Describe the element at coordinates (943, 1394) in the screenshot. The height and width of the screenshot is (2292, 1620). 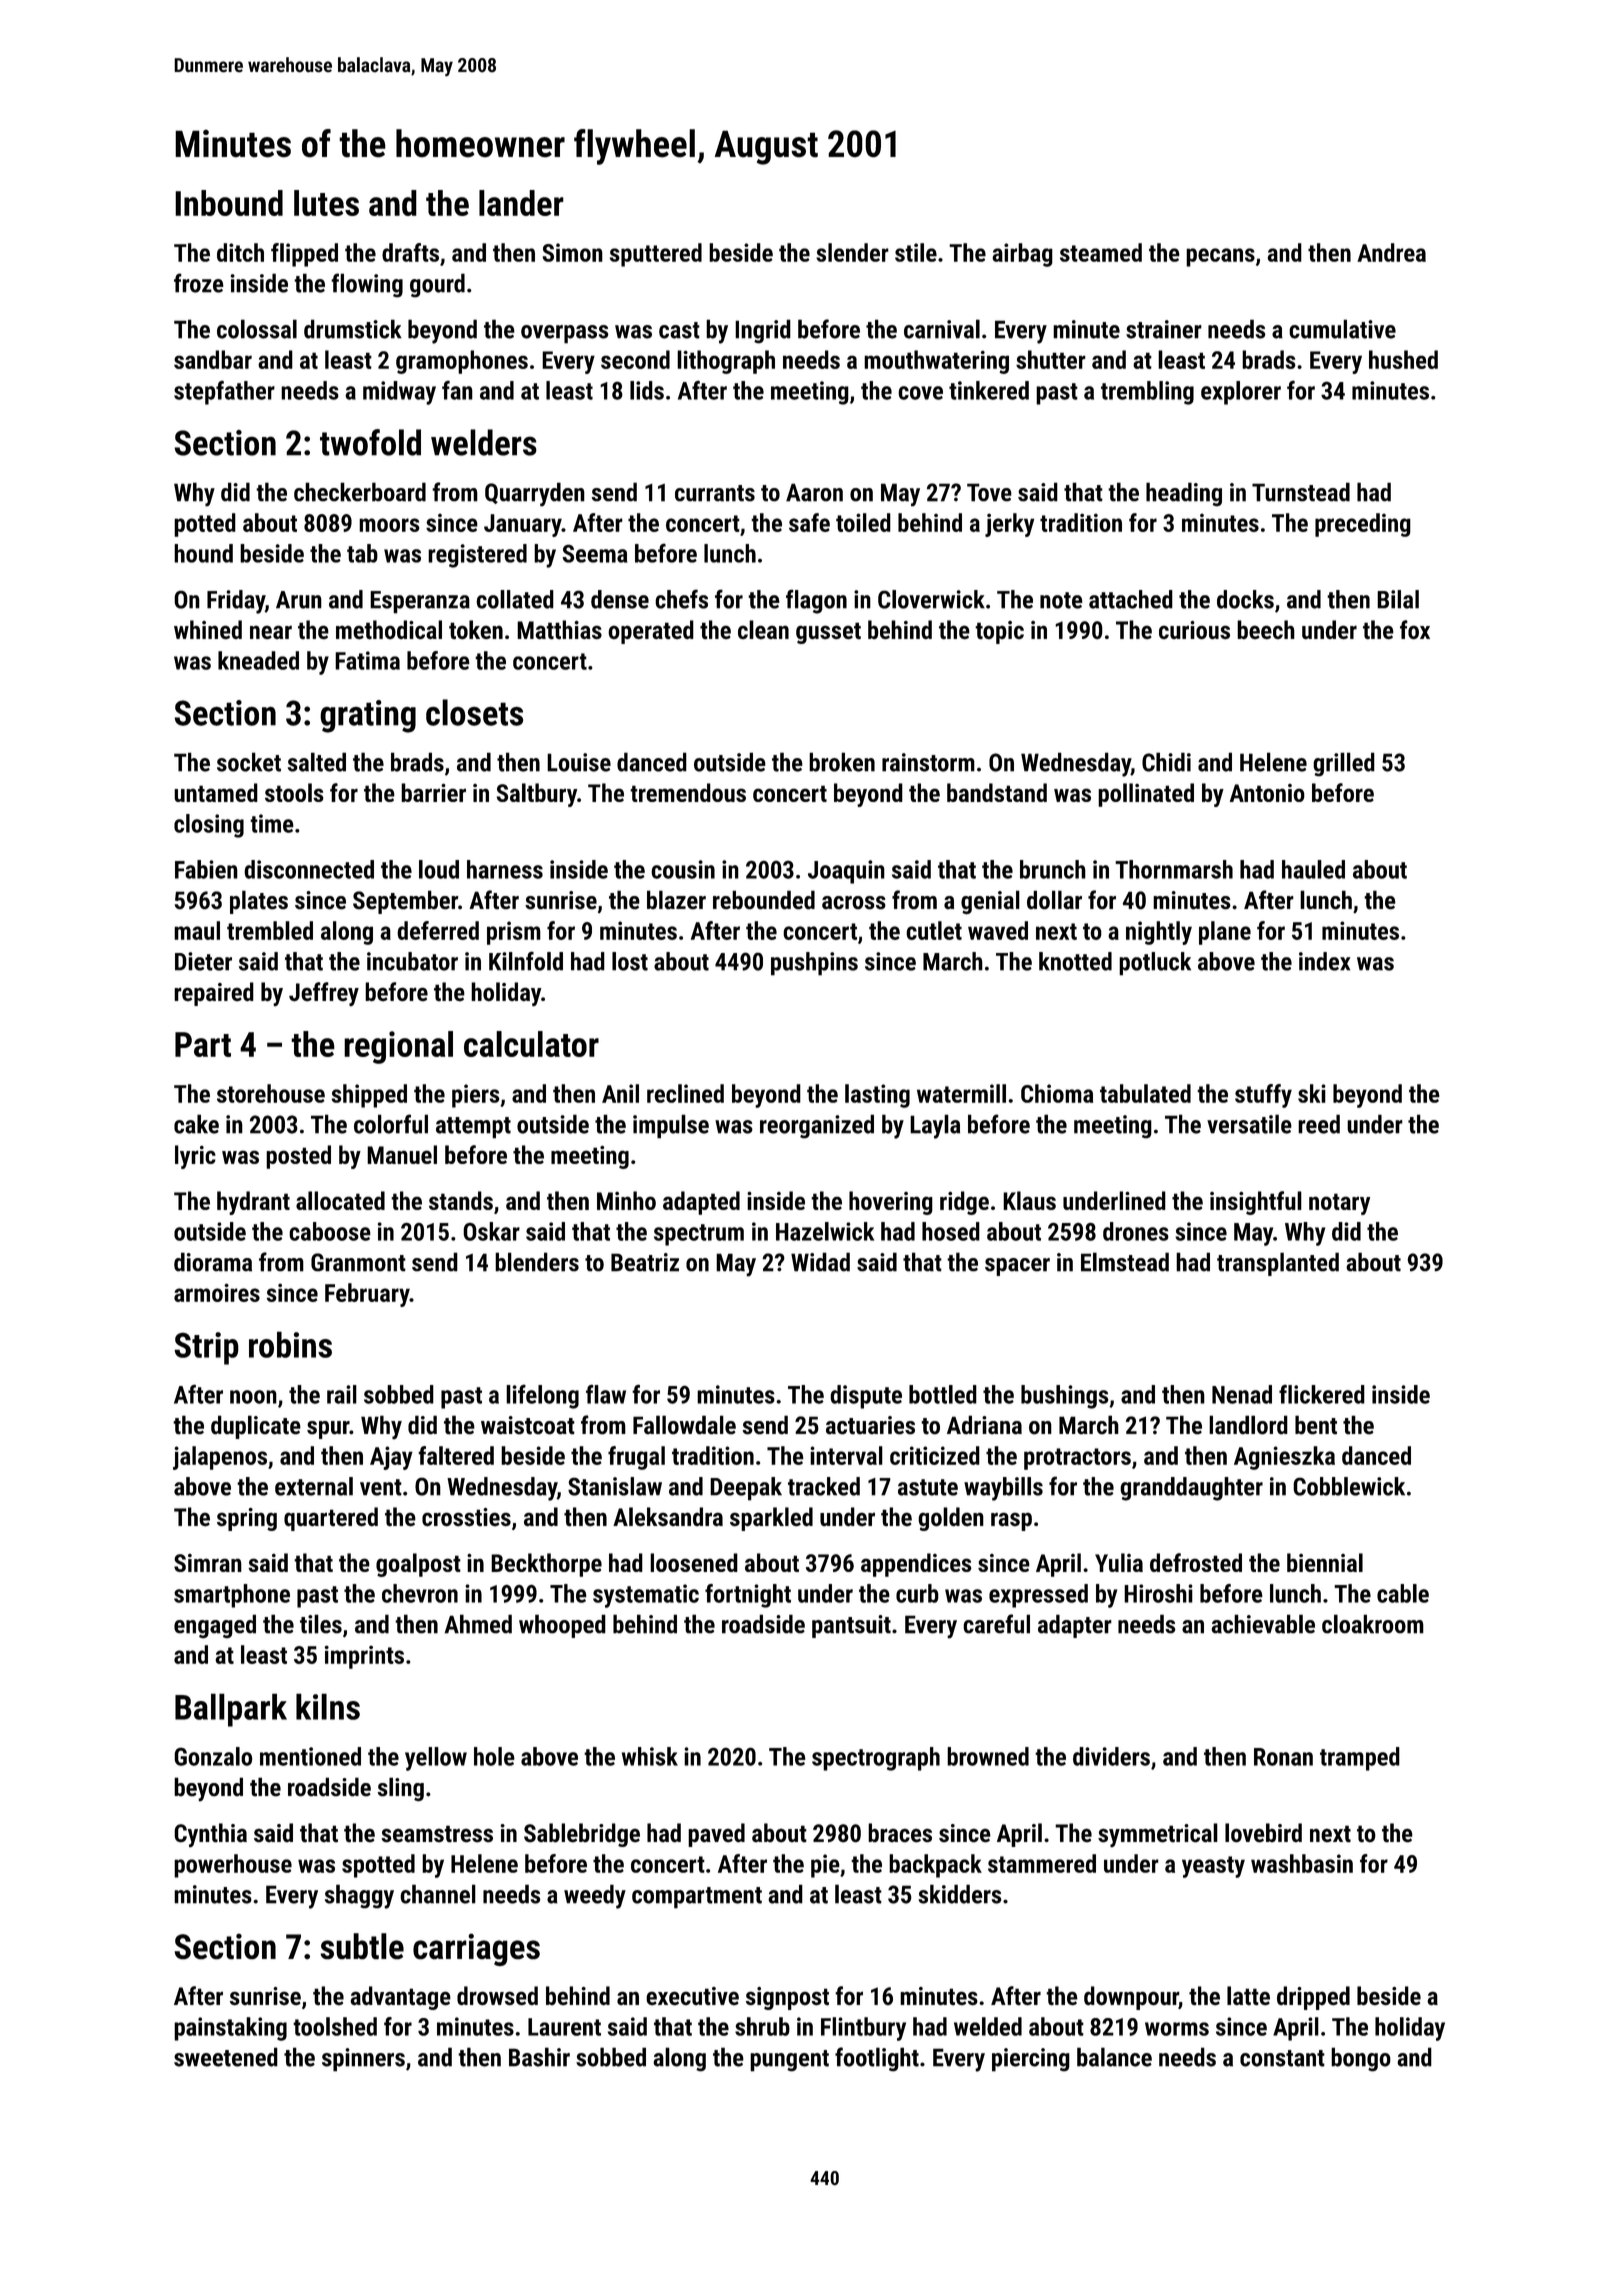
I see `bottled` at that location.
